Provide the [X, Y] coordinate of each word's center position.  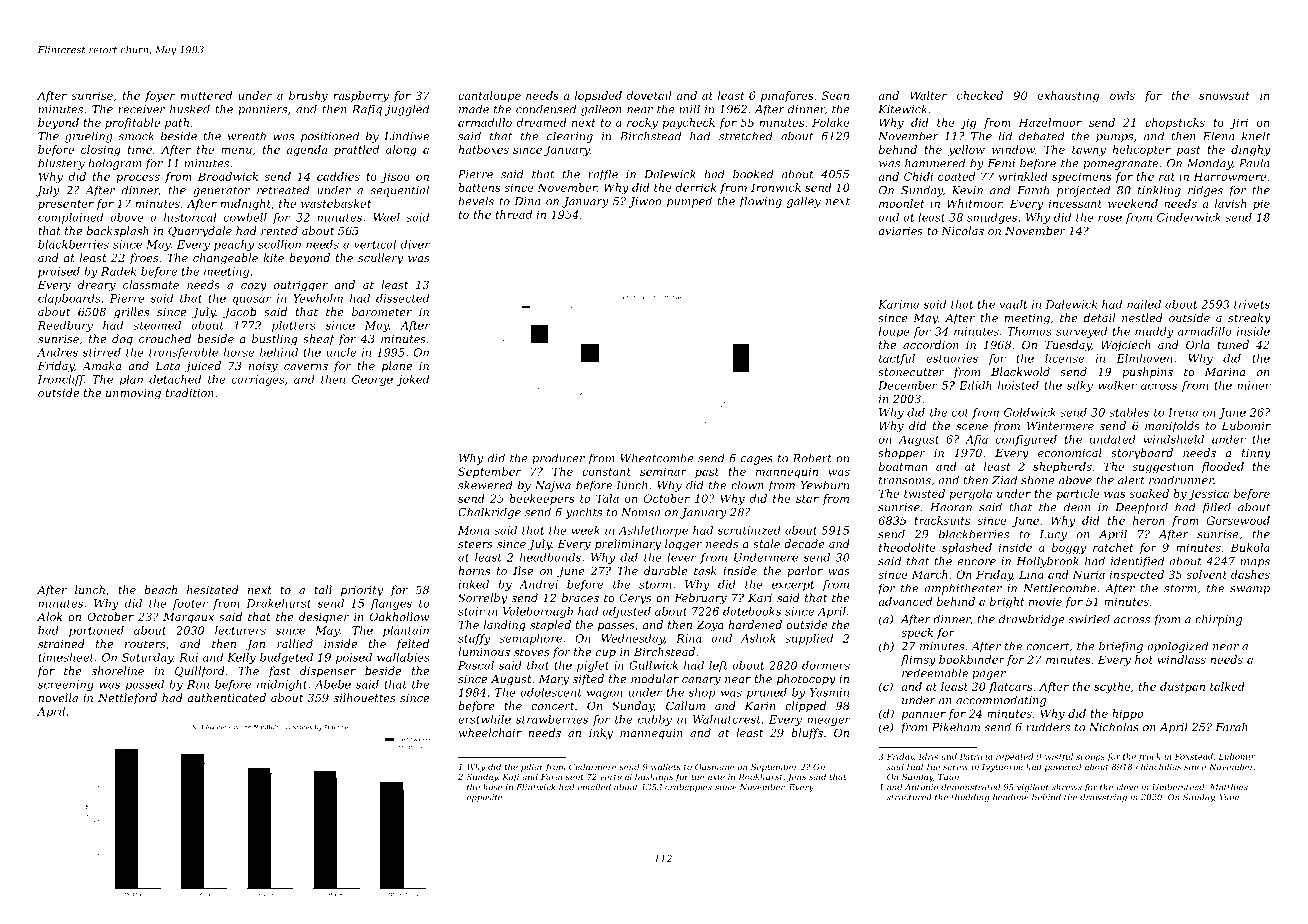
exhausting [1068, 96]
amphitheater [963, 589]
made [474, 109]
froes [144, 258]
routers [145, 644]
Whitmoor [975, 203]
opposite [484, 798]
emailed [594, 787]
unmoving [133, 394]
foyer [160, 96]
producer [558, 459]
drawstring [1103, 798]
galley [804, 202]
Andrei [538, 584]
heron [1149, 520]
